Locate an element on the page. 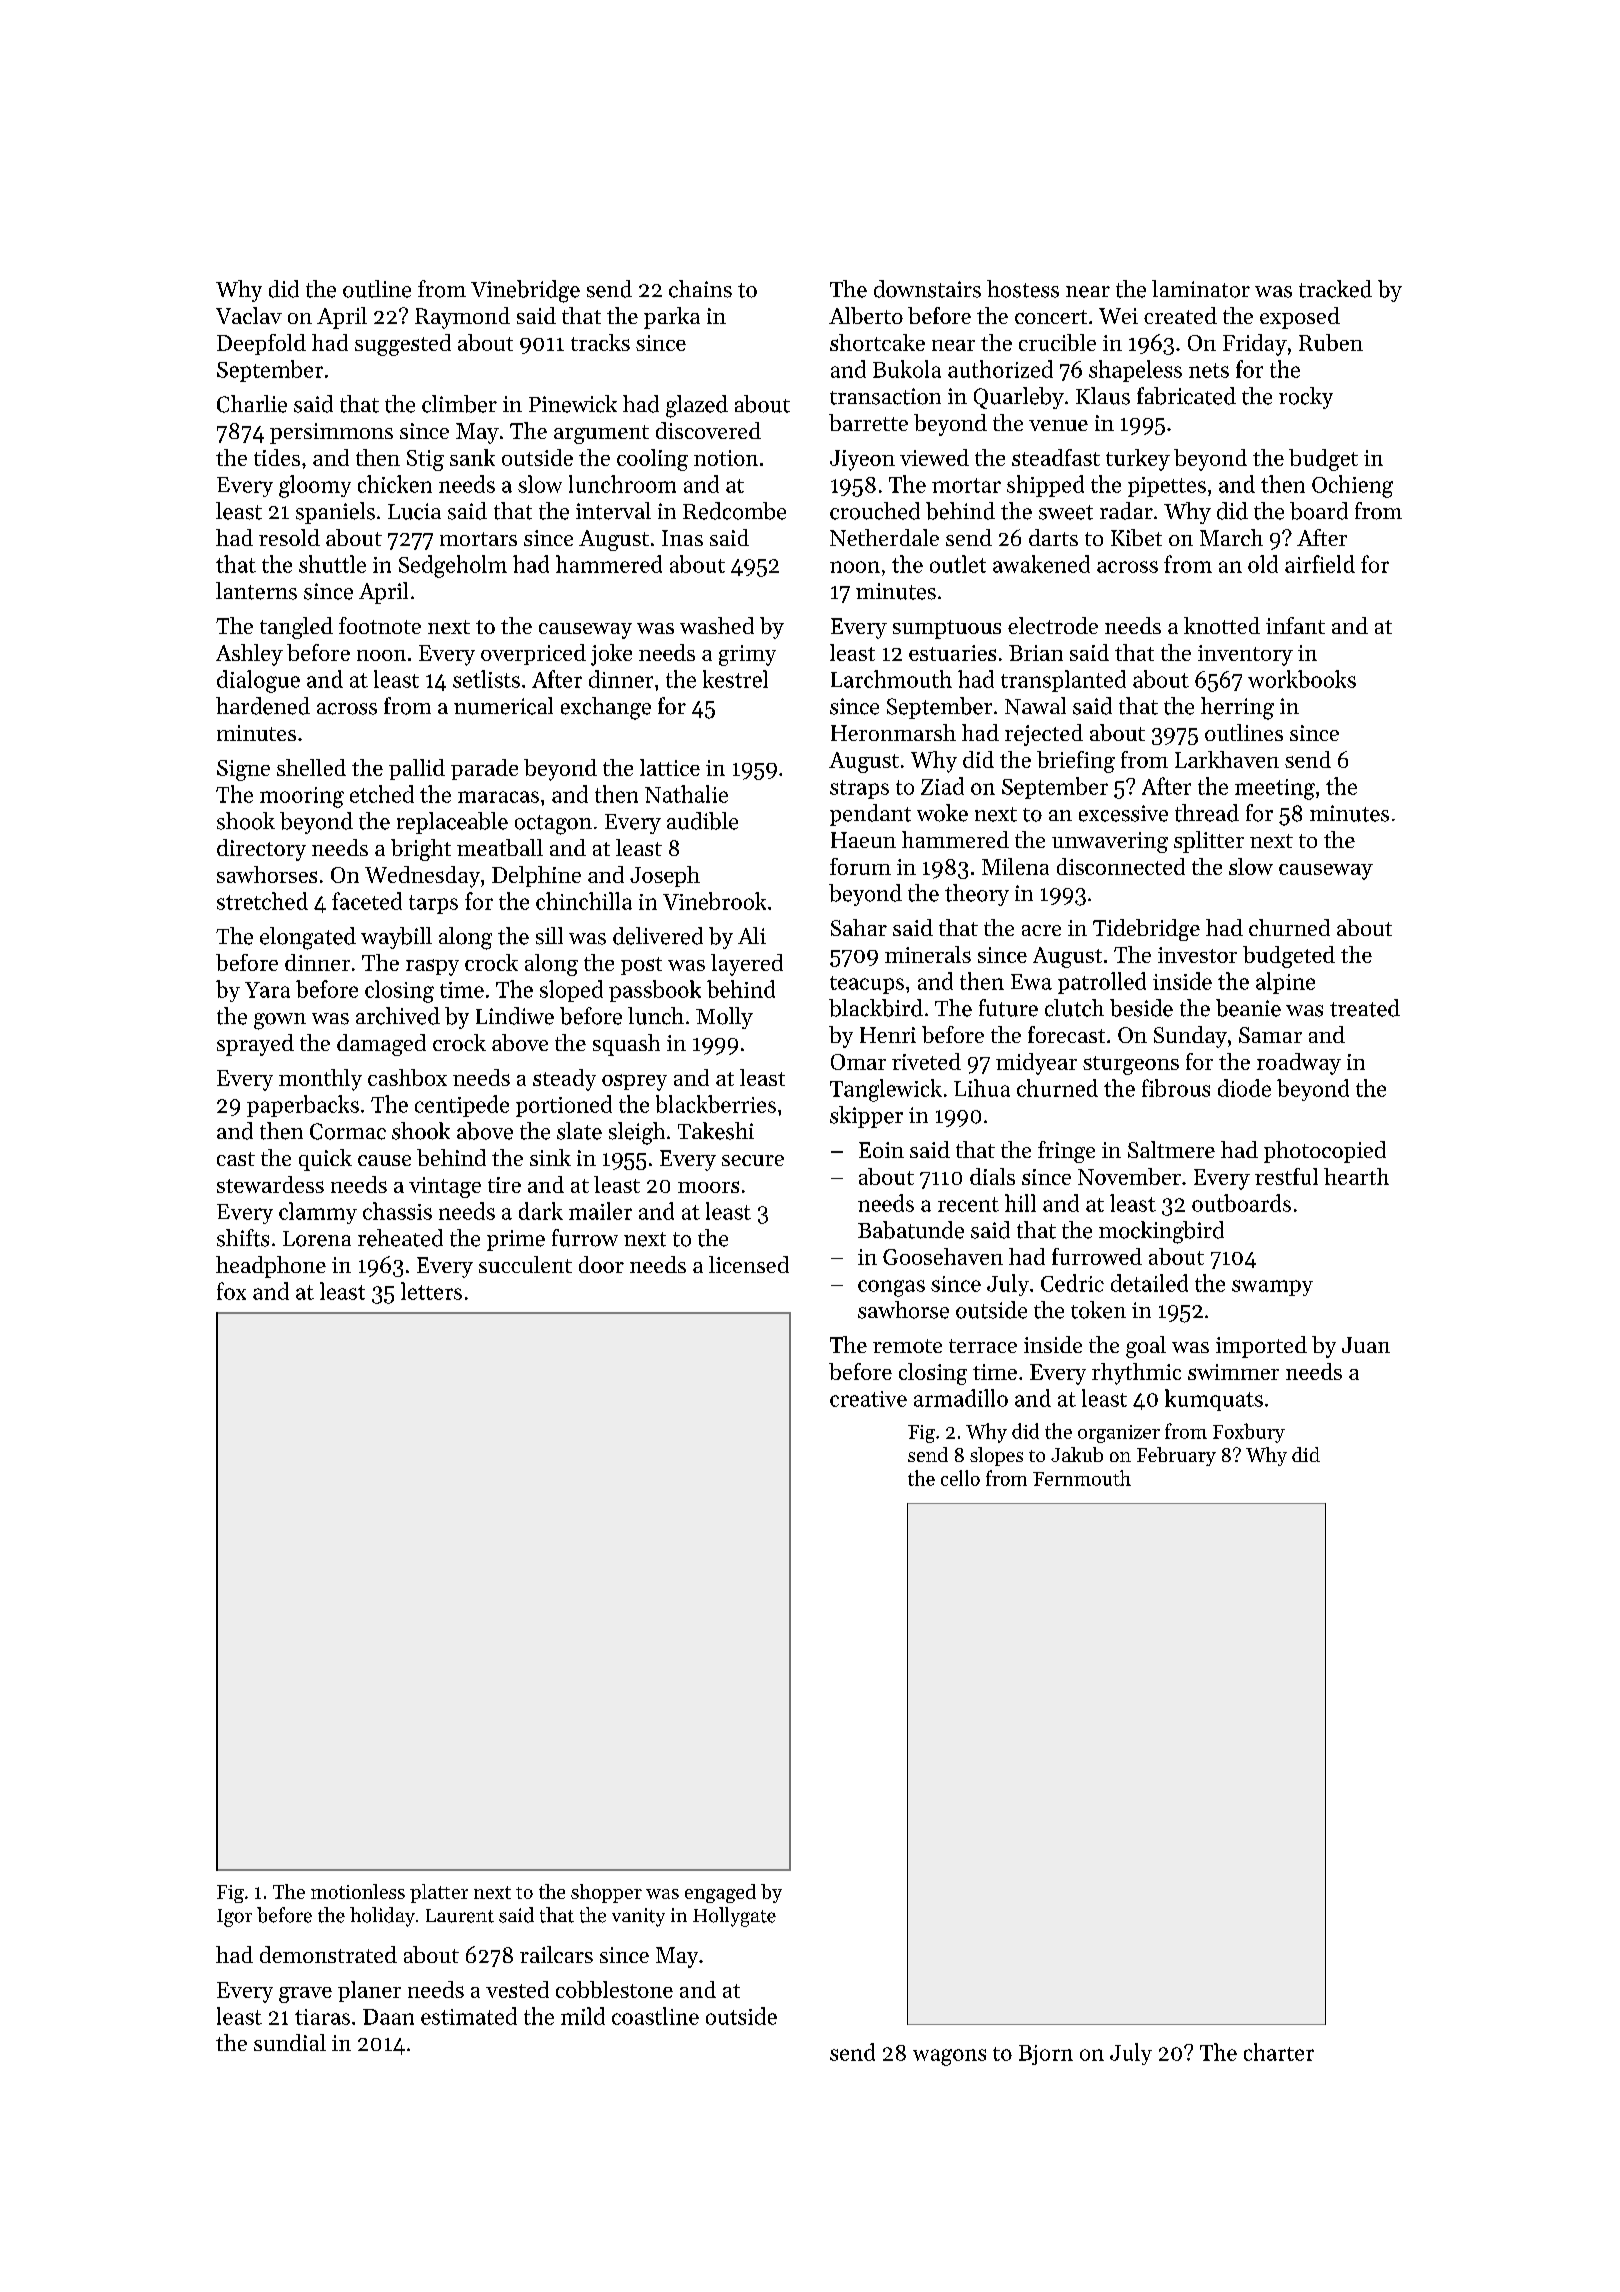  charter is located at coordinates (1279, 2052).
